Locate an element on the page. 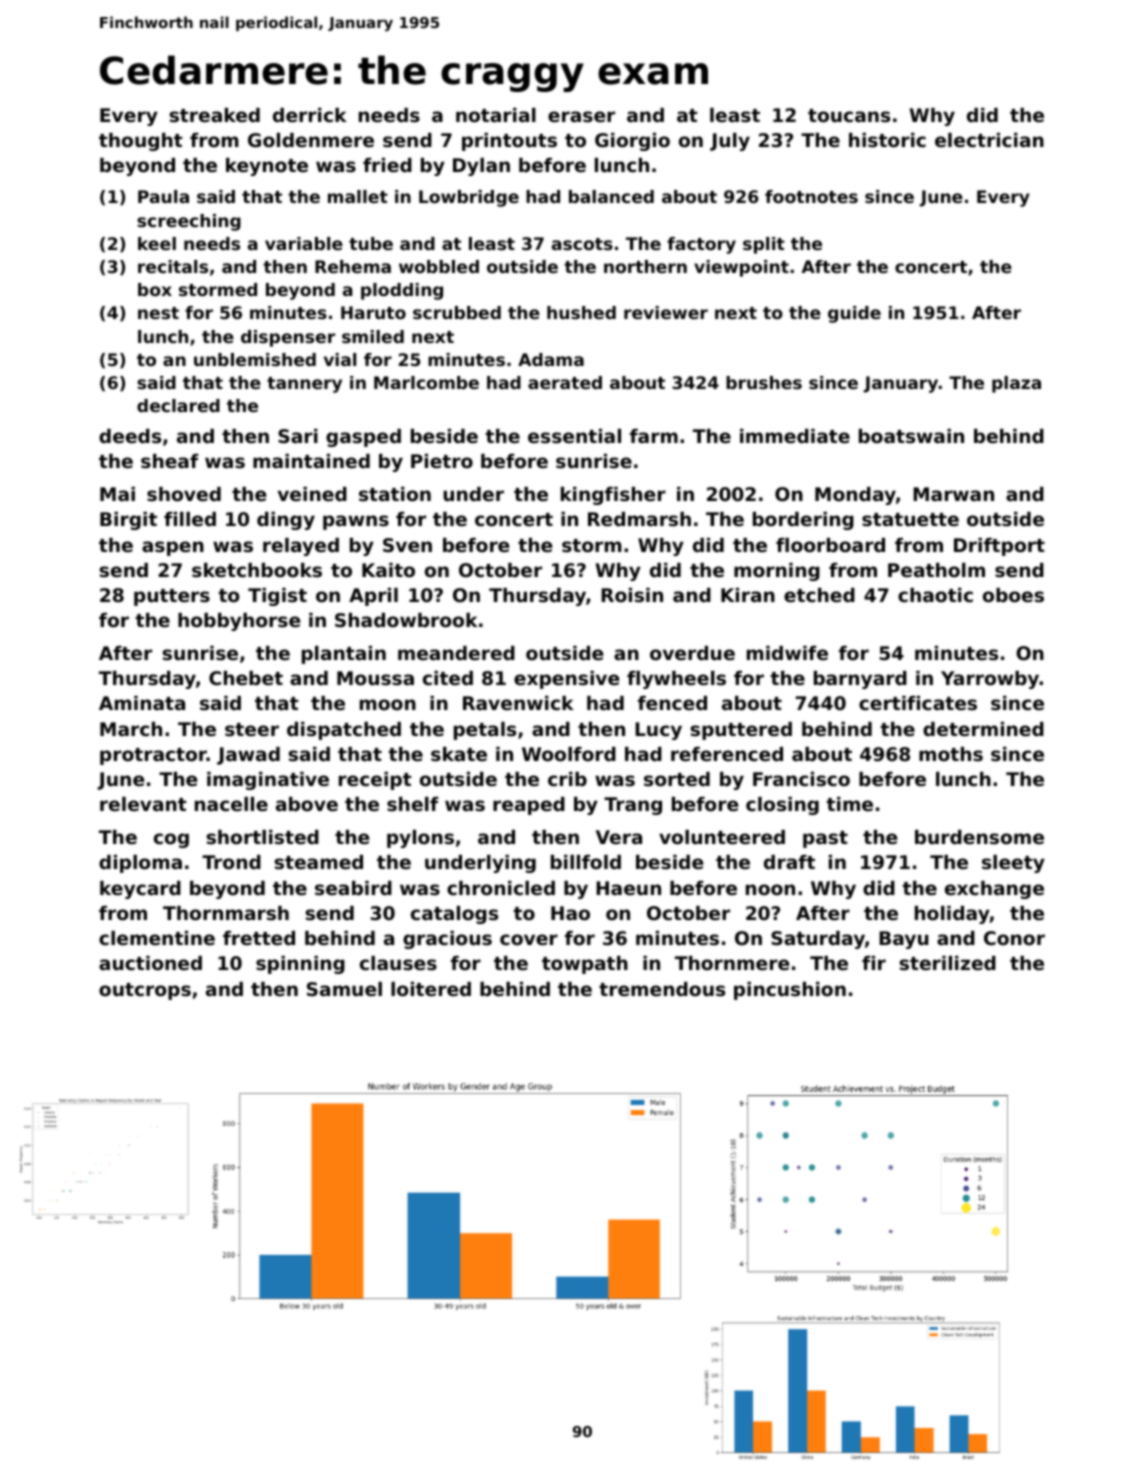 The image size is (1144, 1480). holiday is located at coordinates (952, 915).
